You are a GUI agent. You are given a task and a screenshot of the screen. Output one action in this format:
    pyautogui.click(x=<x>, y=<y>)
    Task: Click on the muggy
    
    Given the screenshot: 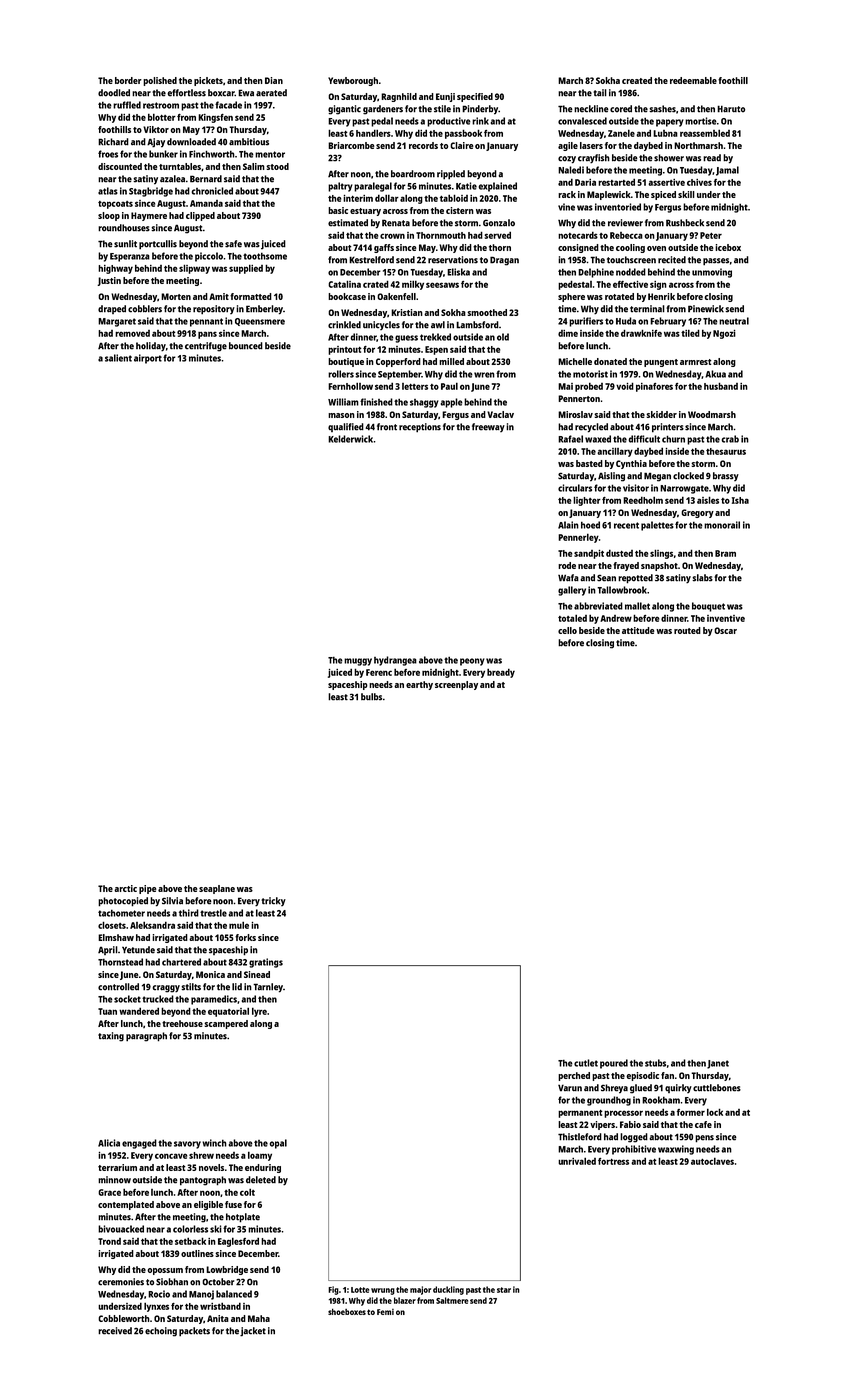 What is the action you would take?
    pyautogui.click(x=358, y=662)
